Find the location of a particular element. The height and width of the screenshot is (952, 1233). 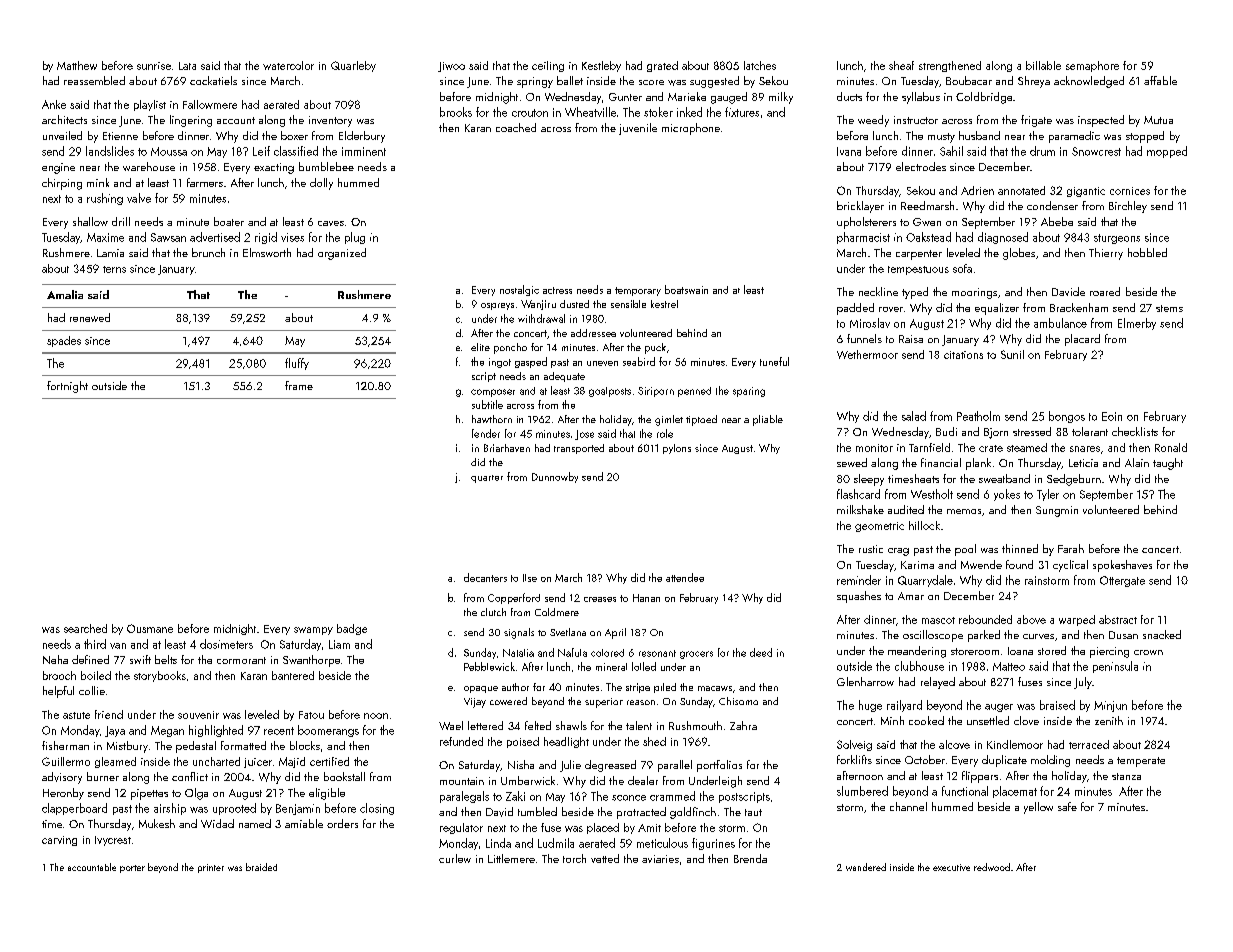

curlew is located at coordinates (455, 858).
